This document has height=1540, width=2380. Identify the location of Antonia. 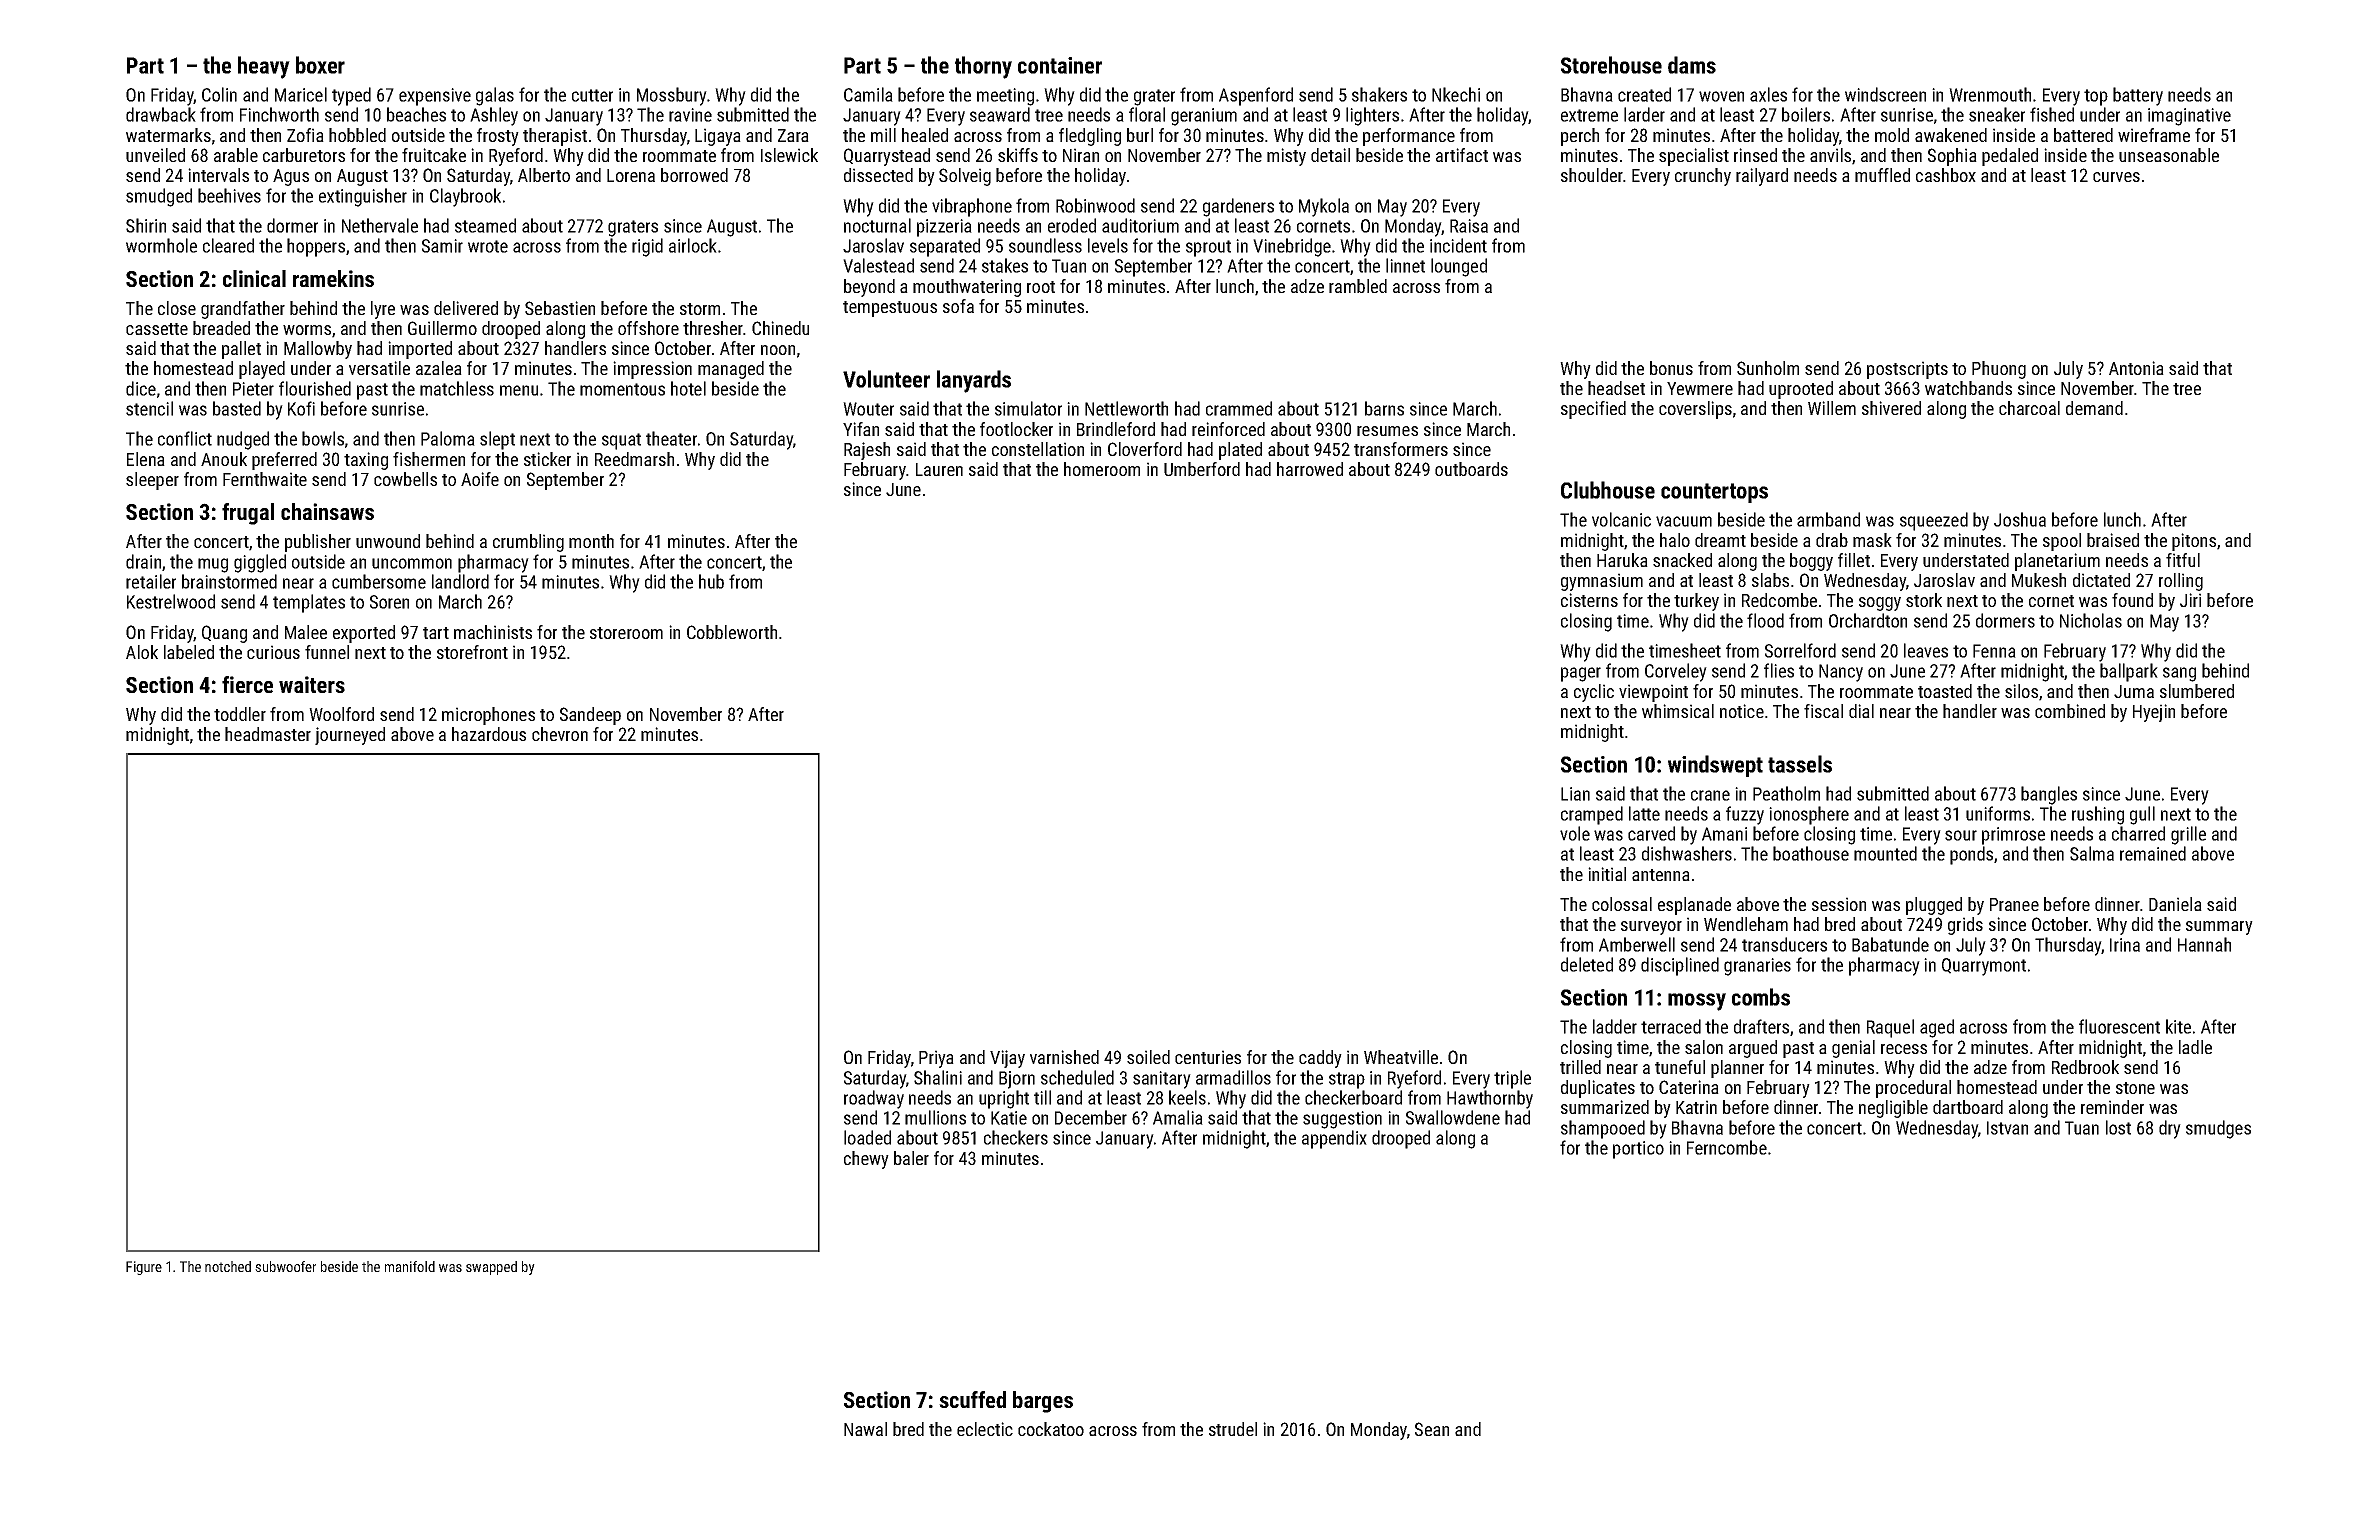
(2136, 368).
